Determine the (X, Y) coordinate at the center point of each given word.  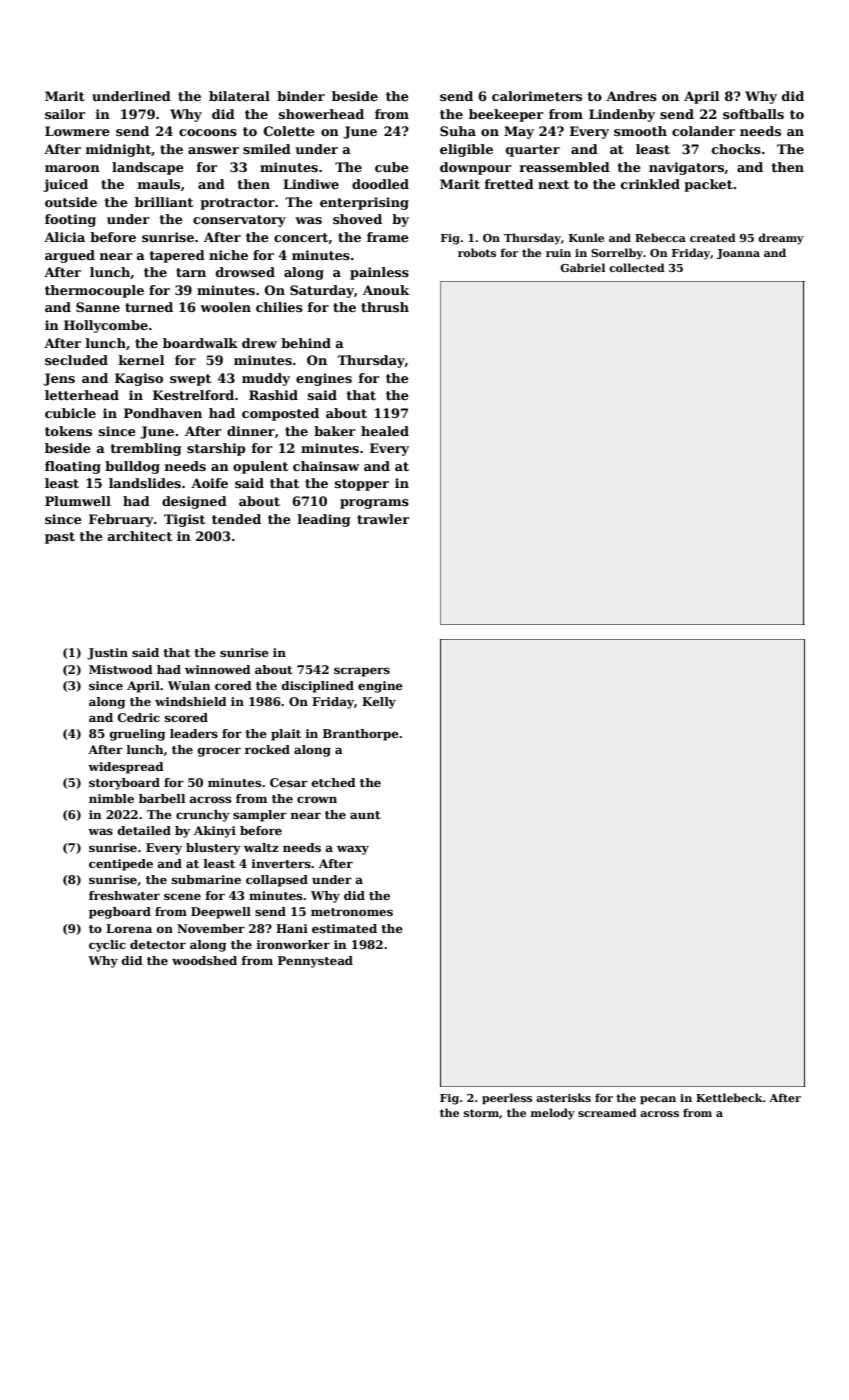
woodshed (204, 960)
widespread (126, 768)
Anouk (386, 290)
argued (70, 256)
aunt (365, 815)
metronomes (352, 912)
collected (637, 267)
